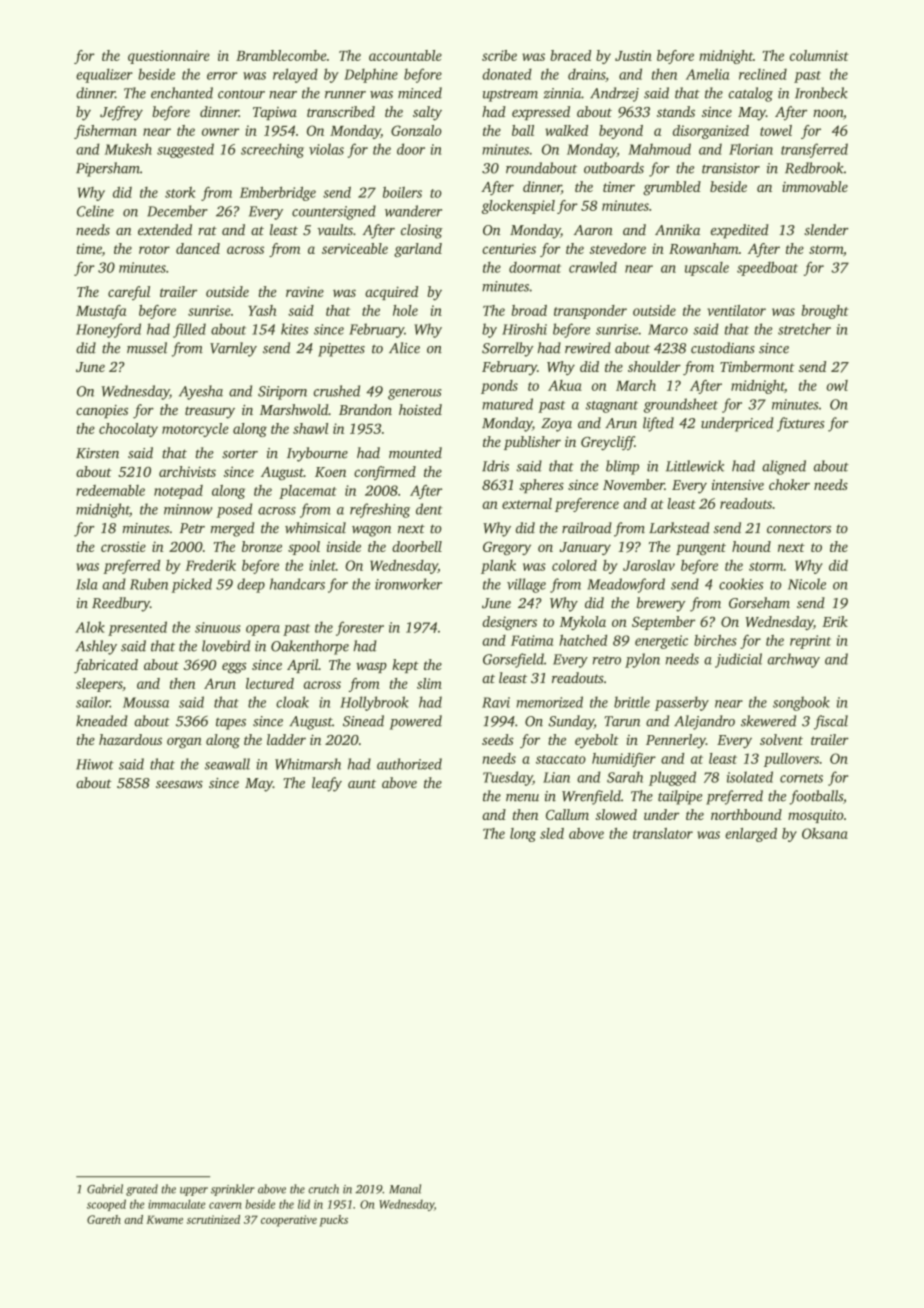 This image has width=924, height=1308. What do you see at coordinates (527, 503) in the image?
I see `external` at bounding box center [527, 503].
